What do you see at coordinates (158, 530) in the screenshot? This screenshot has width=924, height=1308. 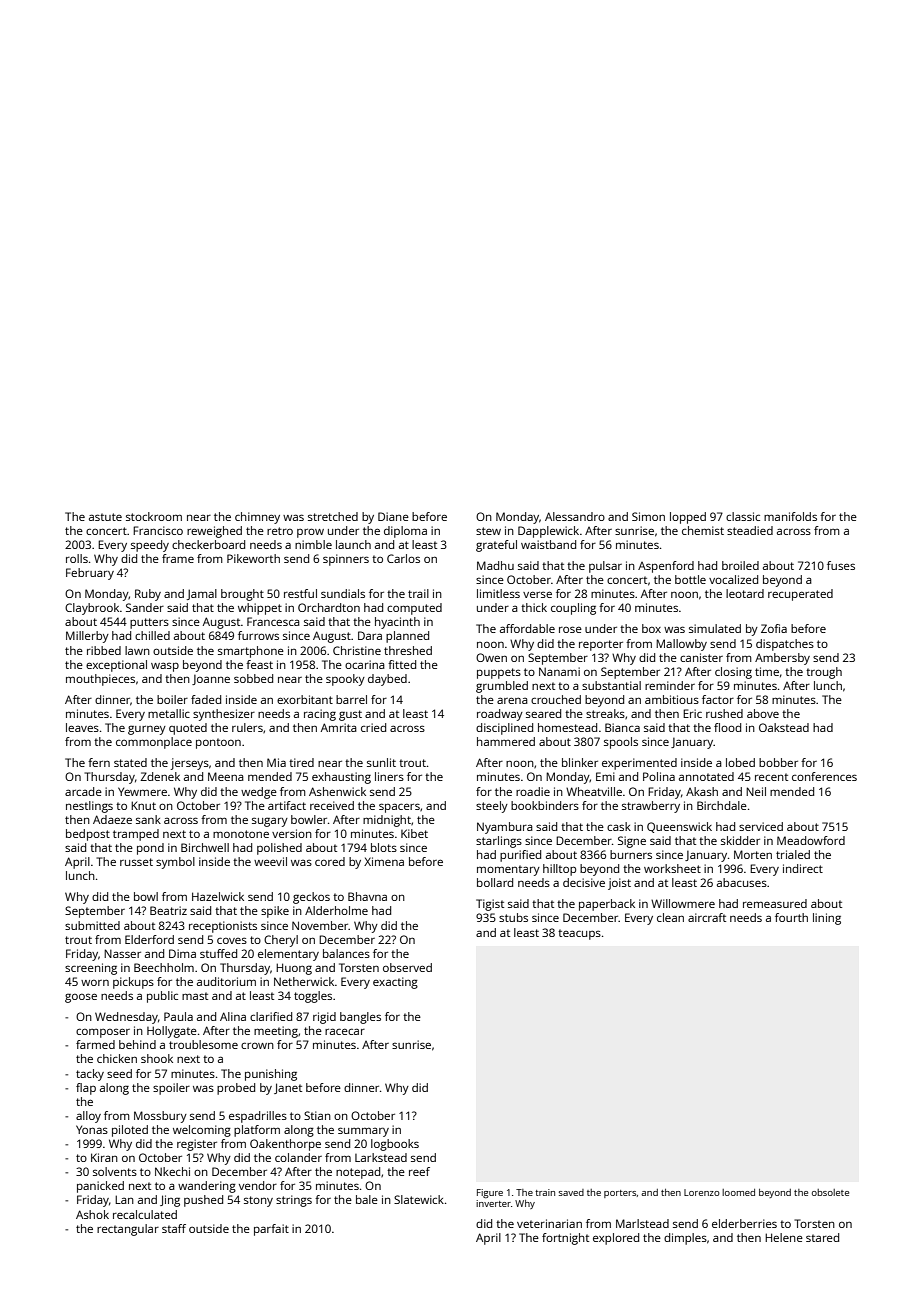 I see `Francisco` at bounding box center [158, 530].
